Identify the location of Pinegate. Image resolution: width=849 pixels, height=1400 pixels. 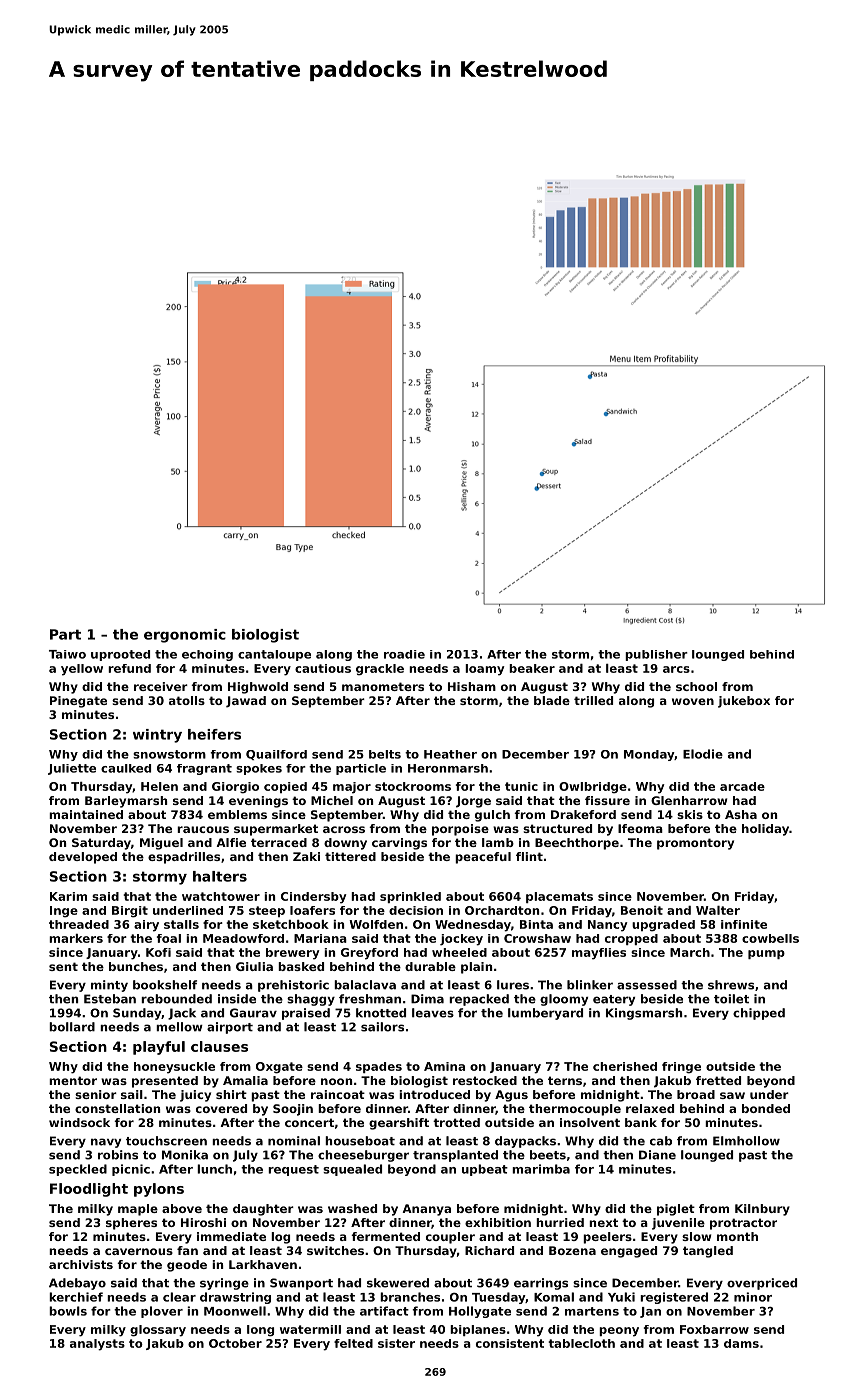
(78, 702).
